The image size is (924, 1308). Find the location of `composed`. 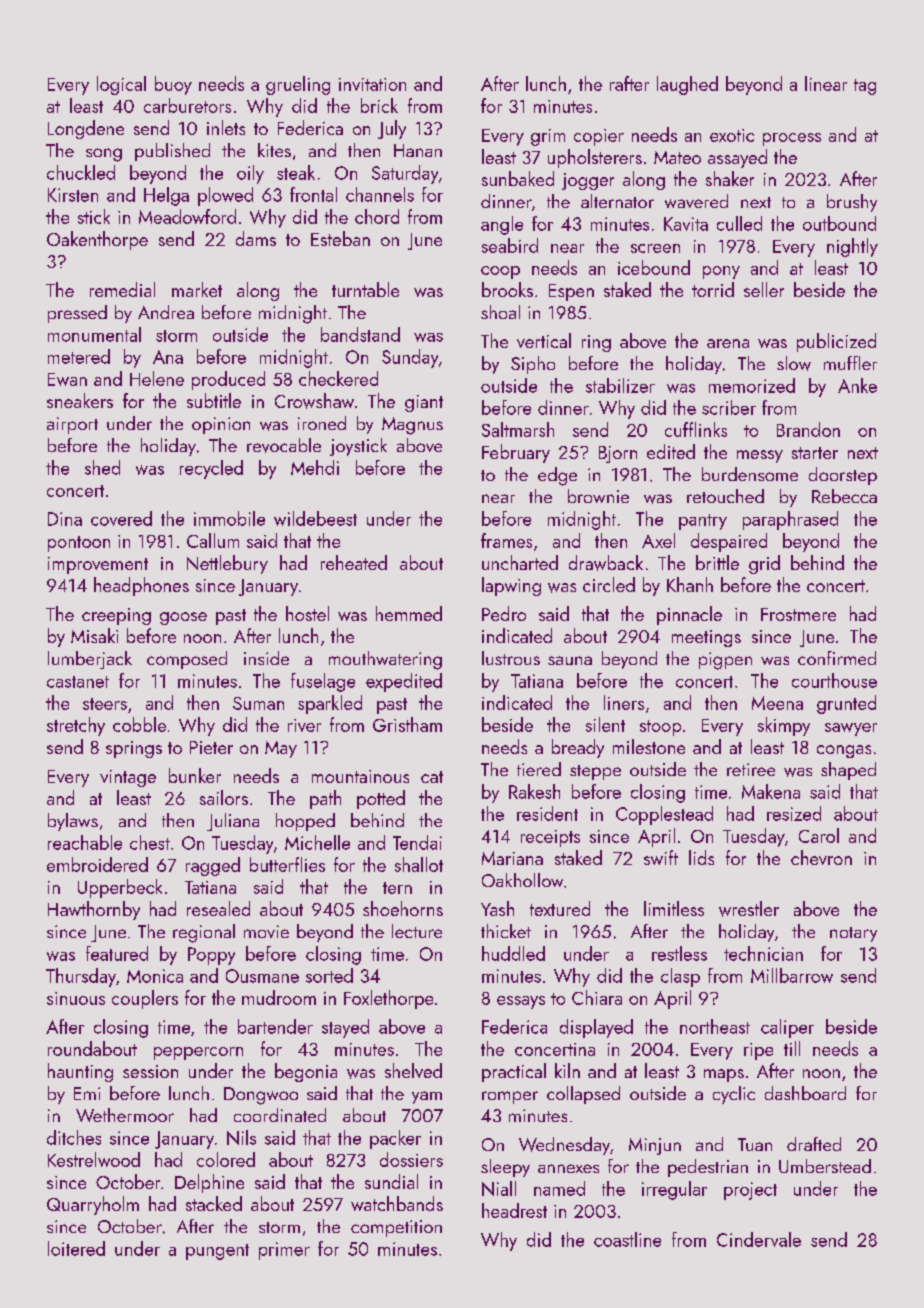

composed is located at coordinates (187, 660).
